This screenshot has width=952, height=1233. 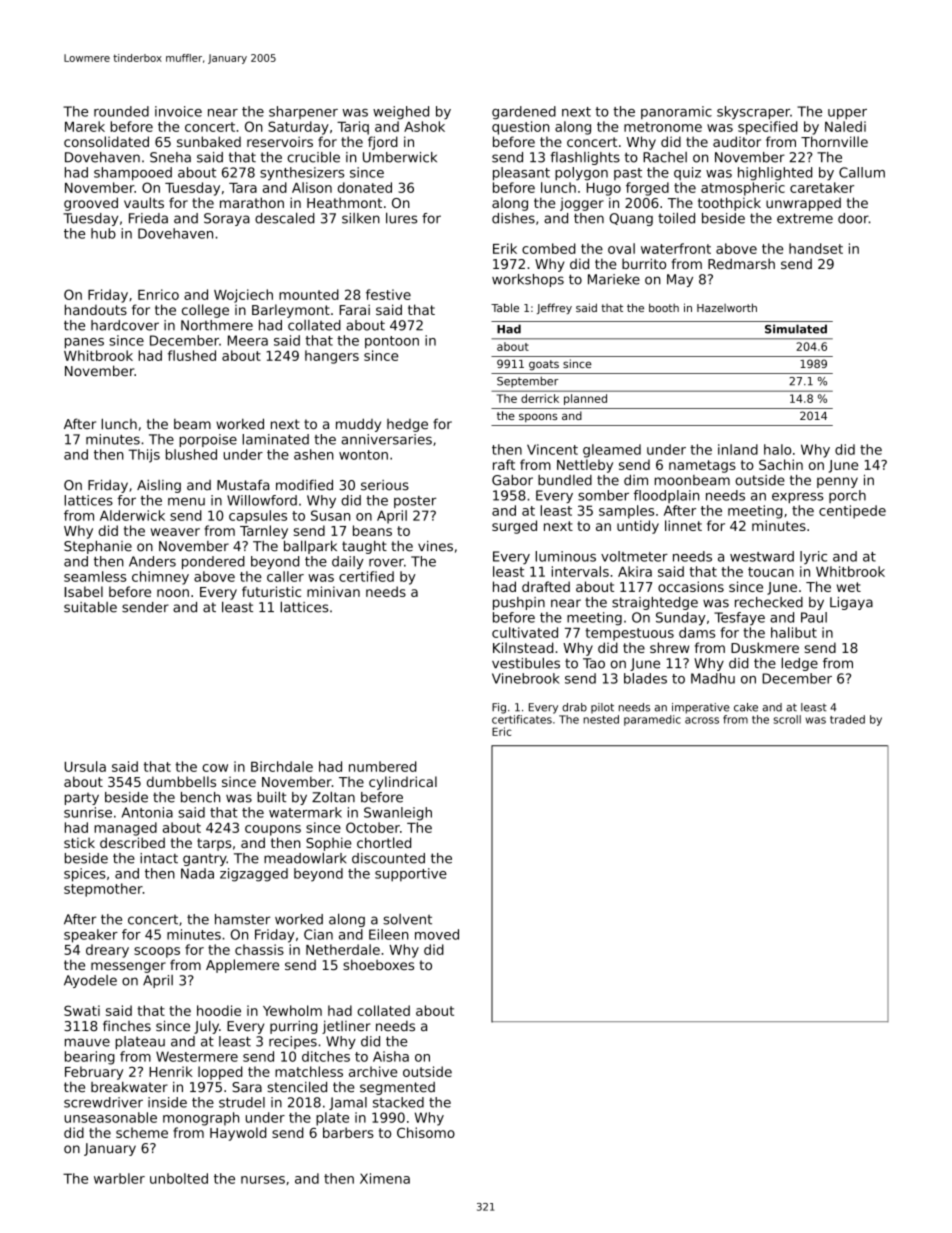 I want to click on stenciled, so click(x=297, y=1087).
